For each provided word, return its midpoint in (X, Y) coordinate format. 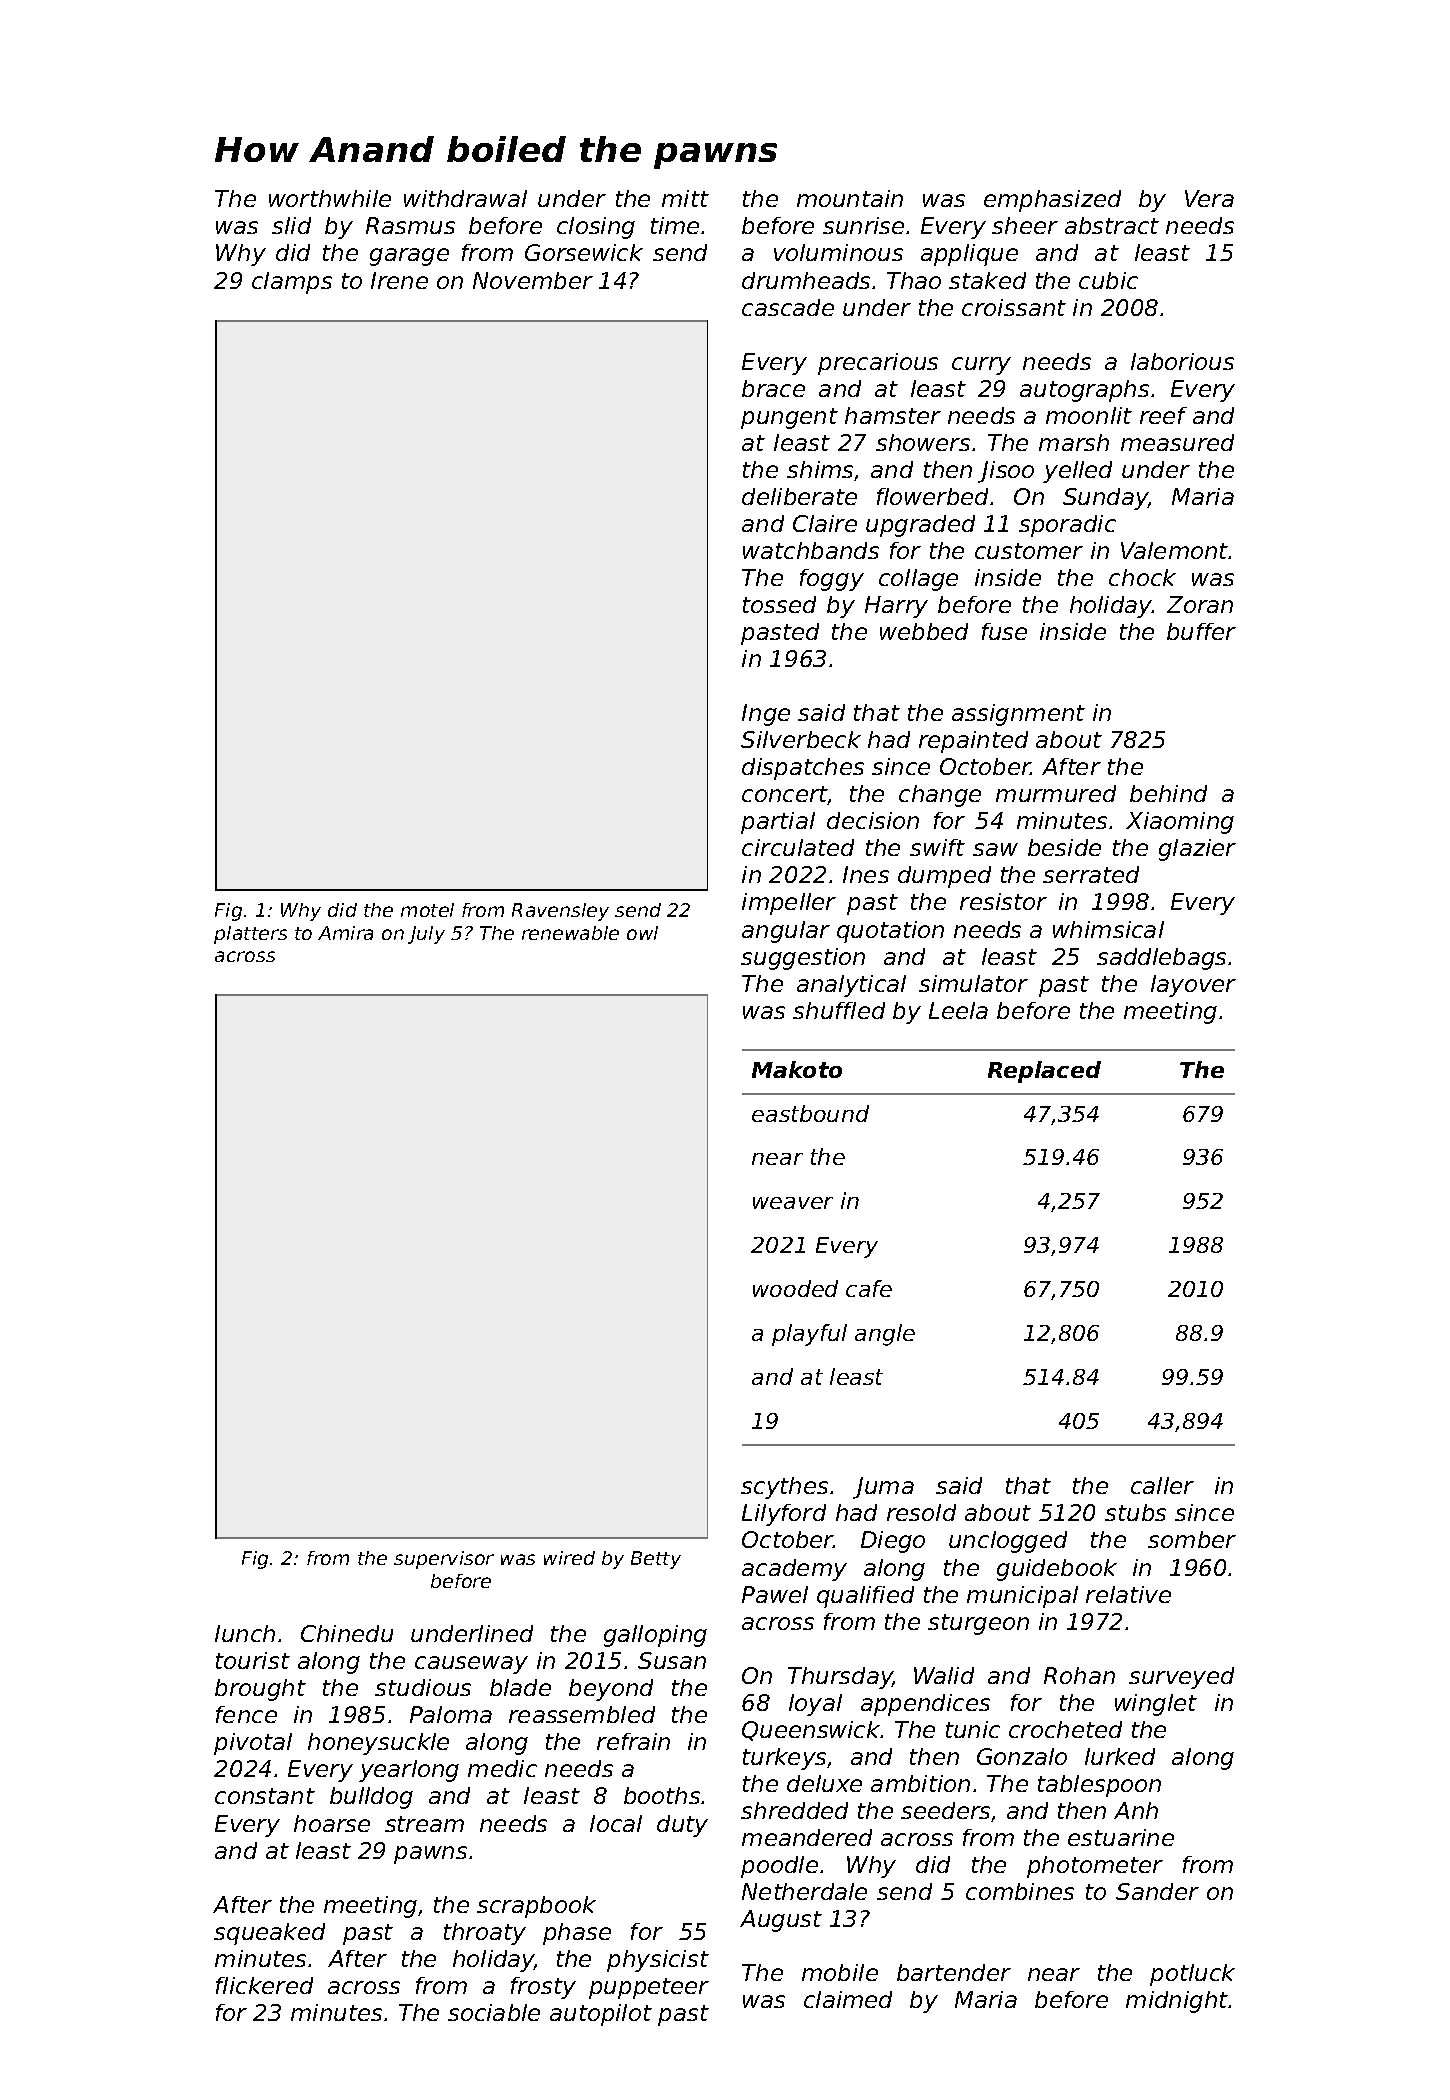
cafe (869, 1288)
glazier (1197, 850)
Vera (1209, 198)
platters (250, 935)
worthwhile (330, 198)
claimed (848, 1999)
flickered (264, 1985)
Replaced (1044, 1072)
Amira (345, 933)
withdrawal (465, 198)
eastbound (810, 1113)
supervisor (444, 1560)
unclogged (1008, 1542)
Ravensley (560, 912)
